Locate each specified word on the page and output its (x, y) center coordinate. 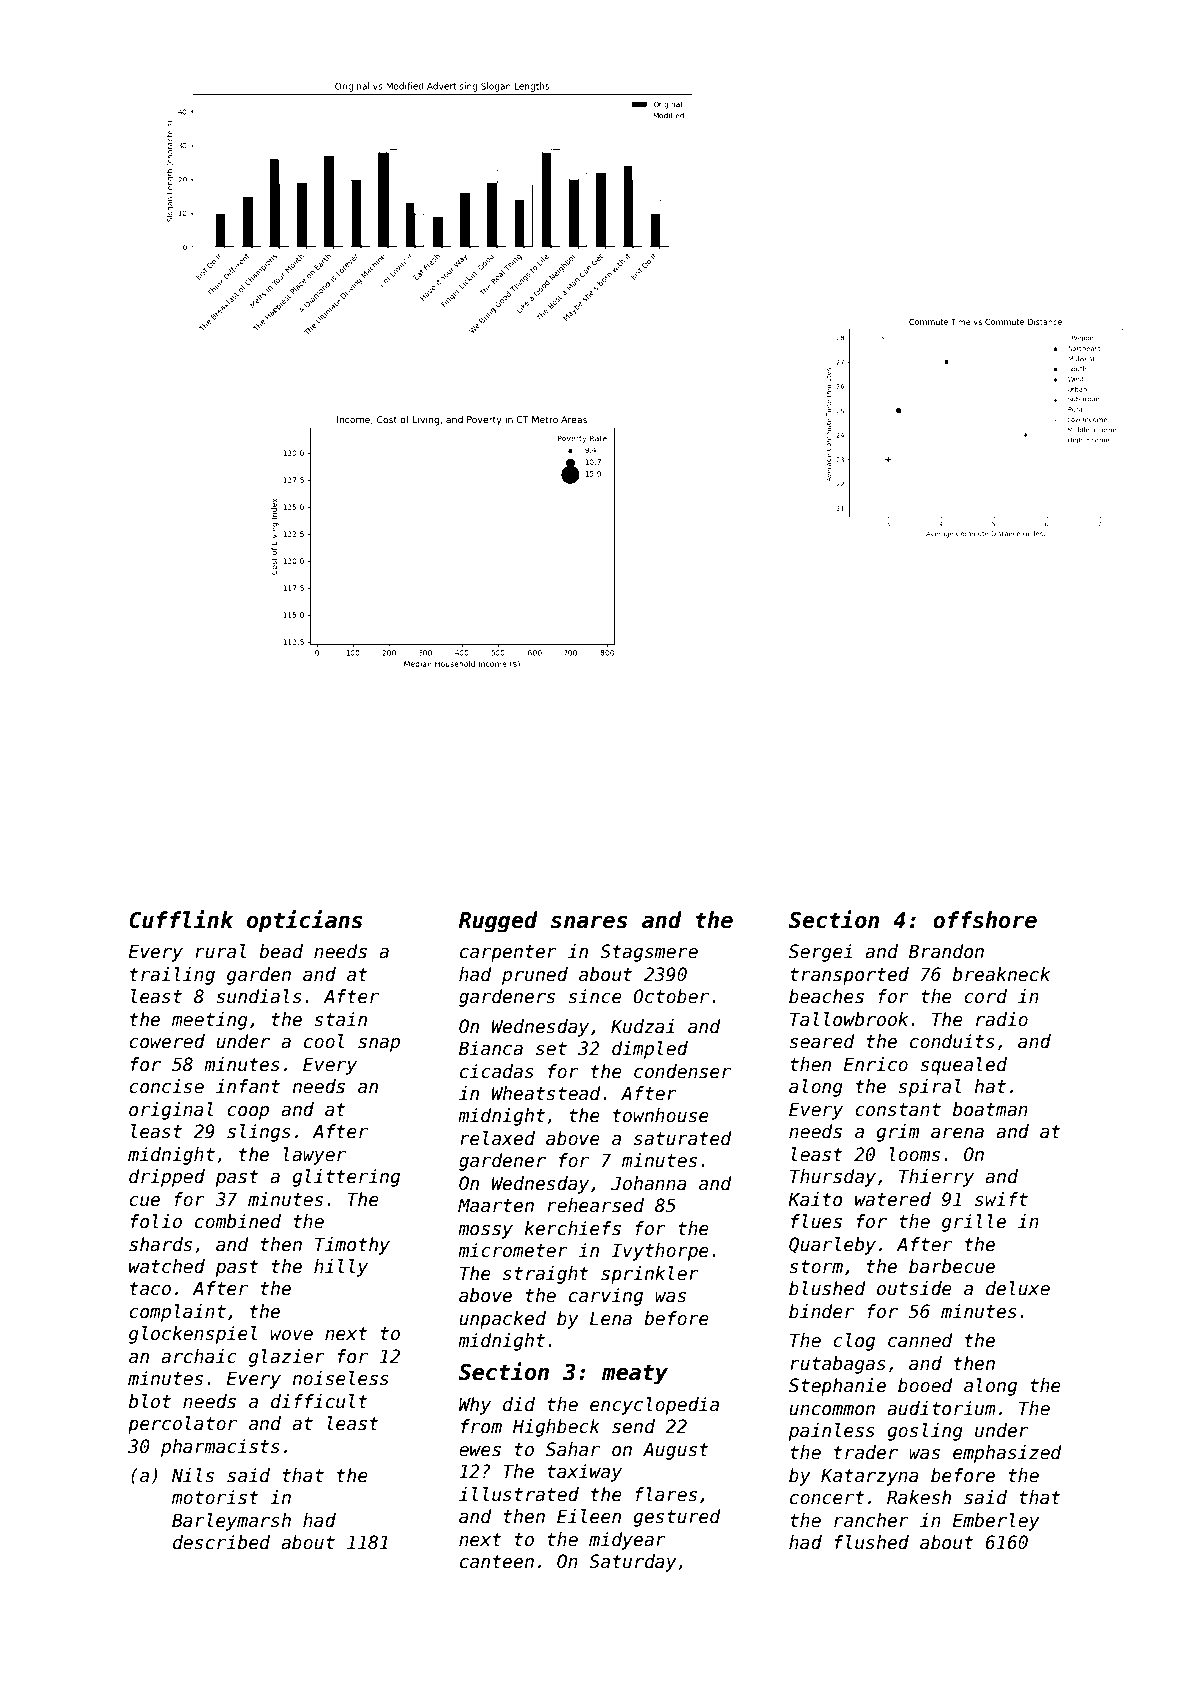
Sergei (820, 953)
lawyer (315, 1156)
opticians (304, 921)
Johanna (649, 1183)
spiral (929, 1088)
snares (589, 922)
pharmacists (220, 1448)
